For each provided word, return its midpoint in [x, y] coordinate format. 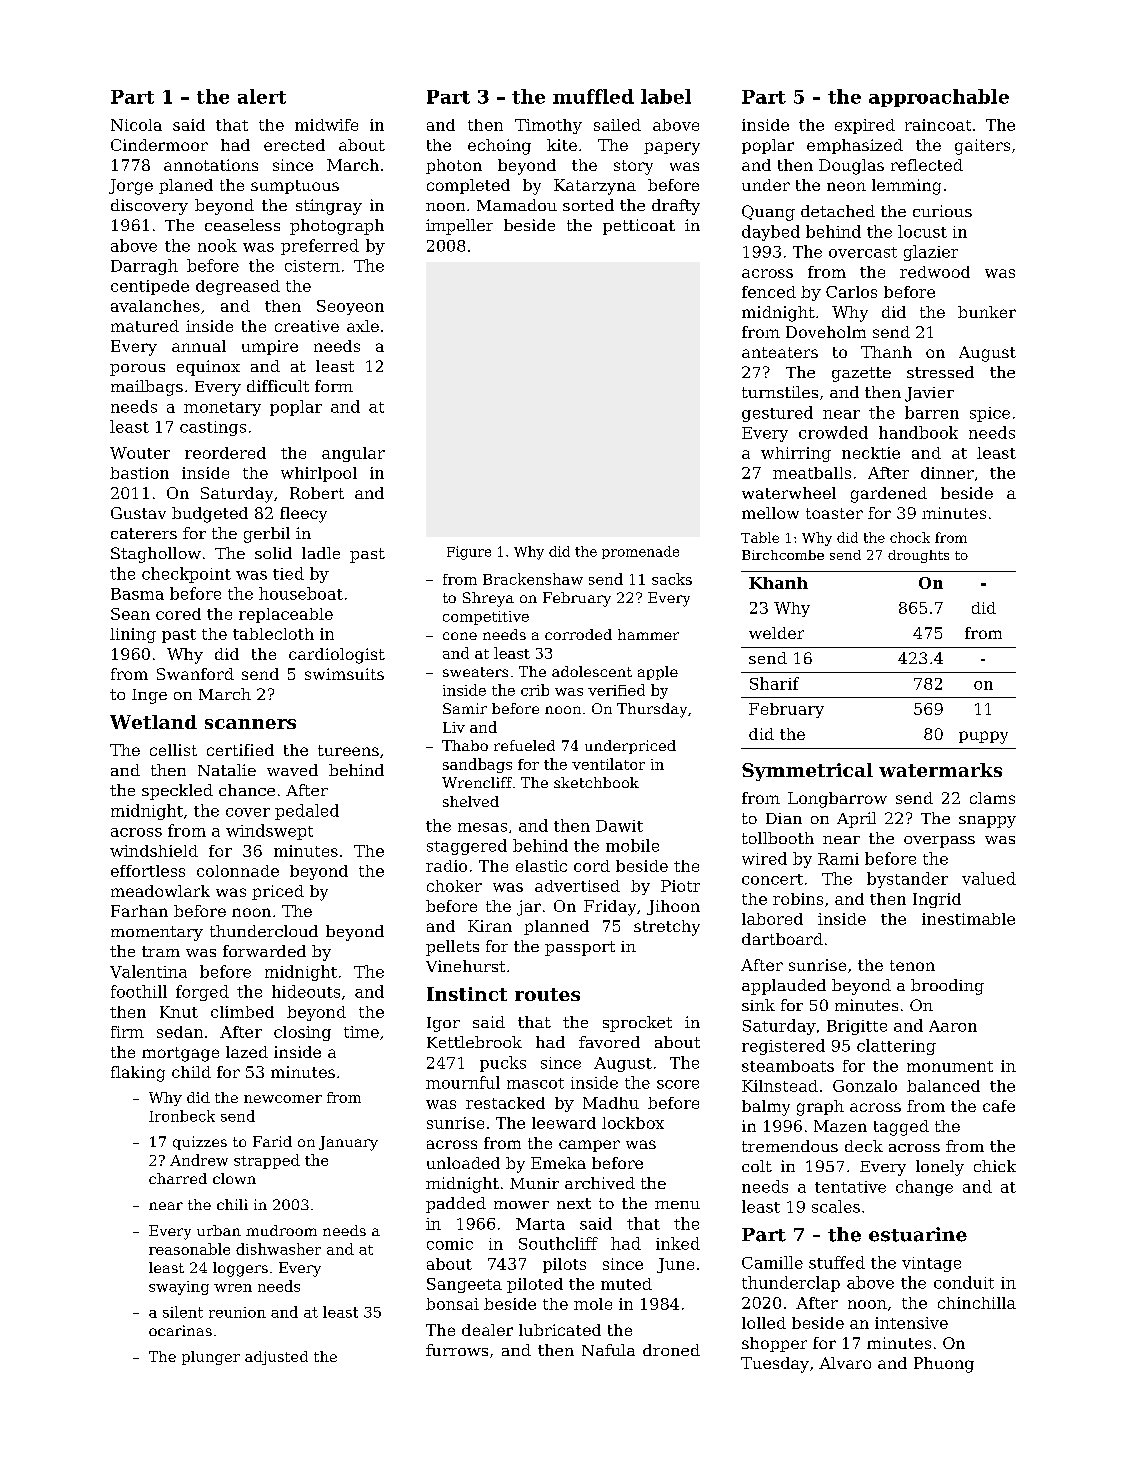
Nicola [136, 125]
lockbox [633, 1123]
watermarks [940, 770]
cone [460, 636]
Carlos [851, 292]
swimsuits [344, 674]
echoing [499, 147]
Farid [272, 1141]
